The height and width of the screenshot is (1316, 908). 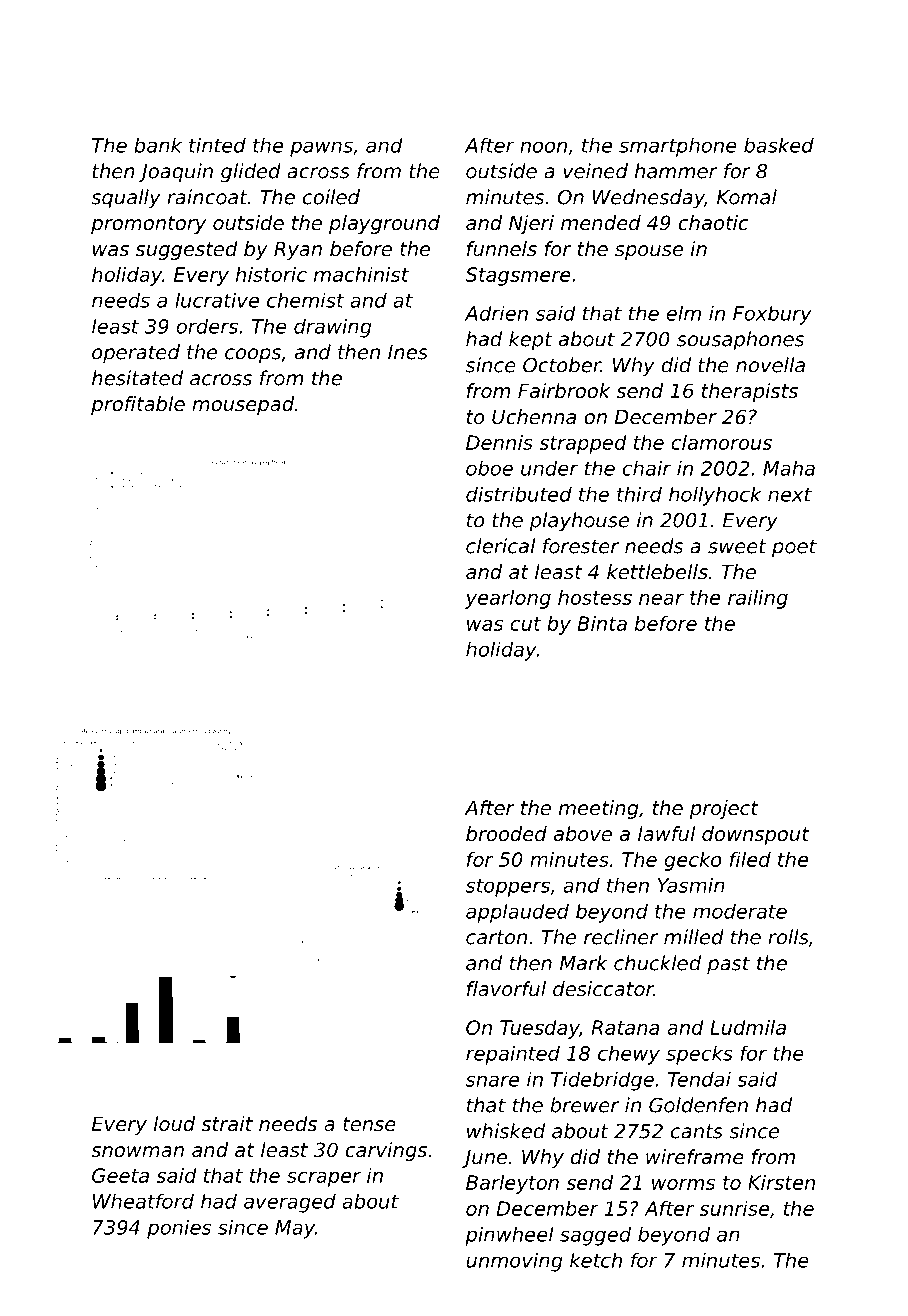 What do you see at coordinates (747, 197) in the screenshot?
I see `Komal` at bounding box center [747, 197].
